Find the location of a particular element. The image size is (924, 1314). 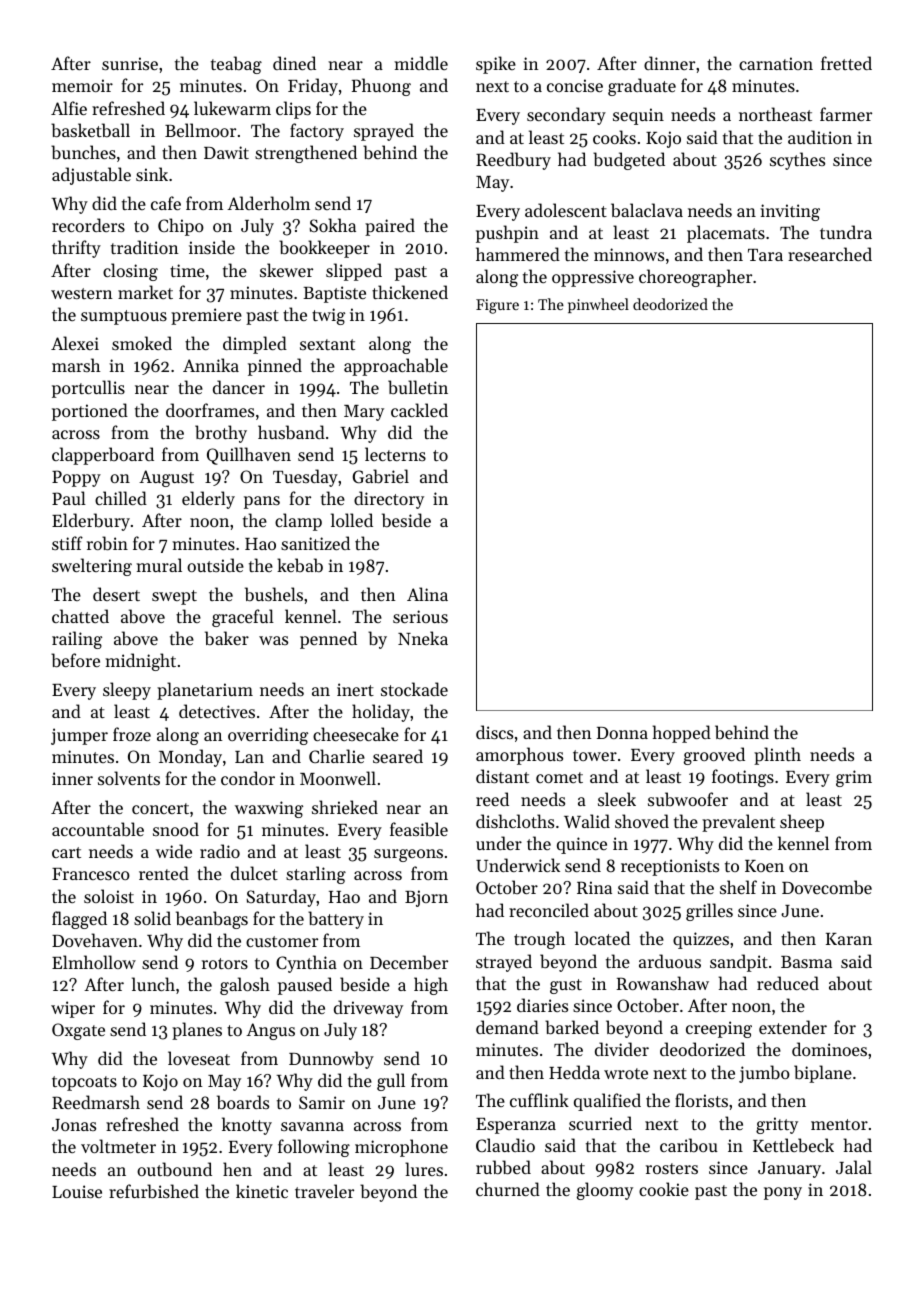

dominoes is located at coordinates (829, 1049).
